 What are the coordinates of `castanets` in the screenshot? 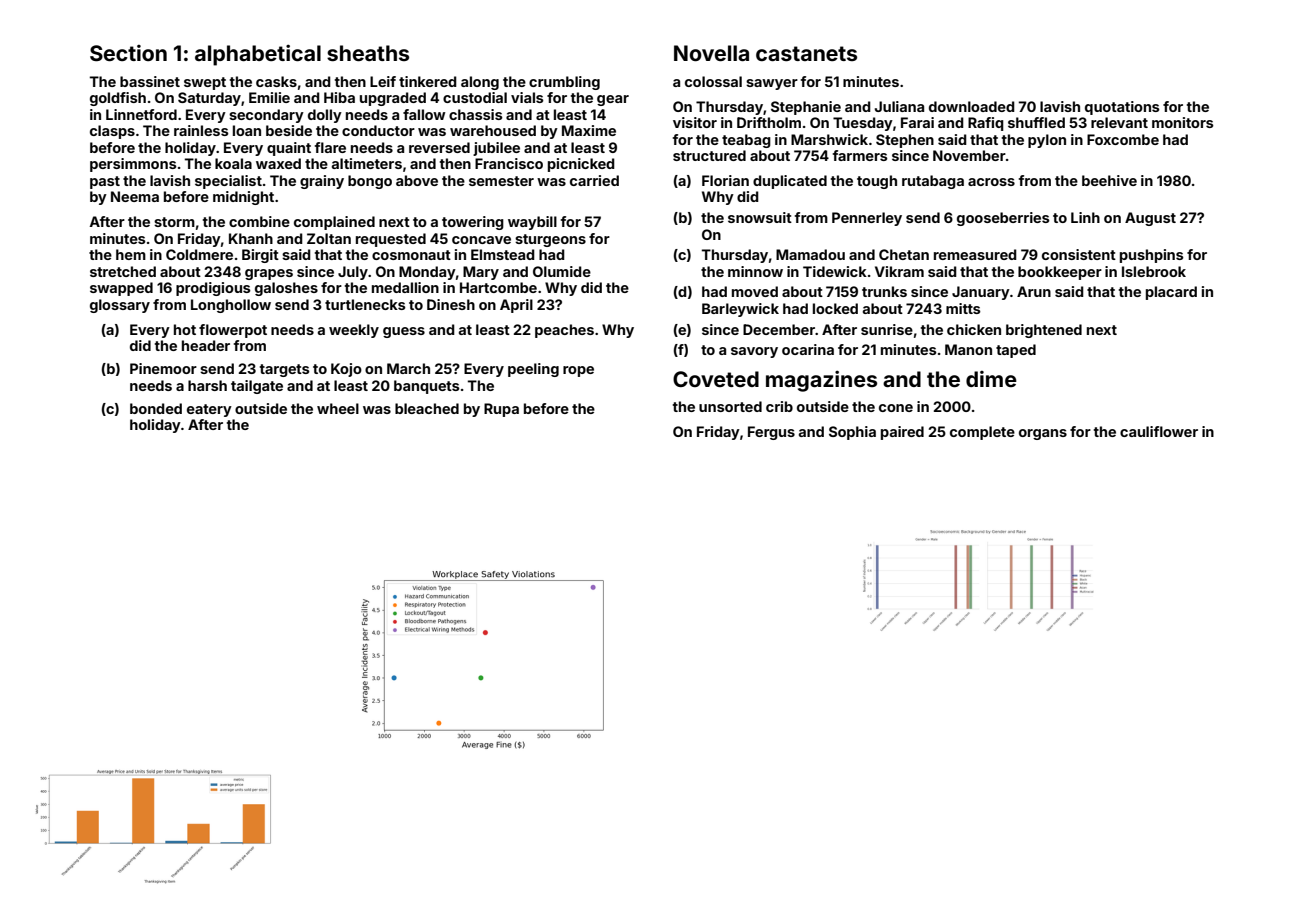 It's located at (806, 53).
